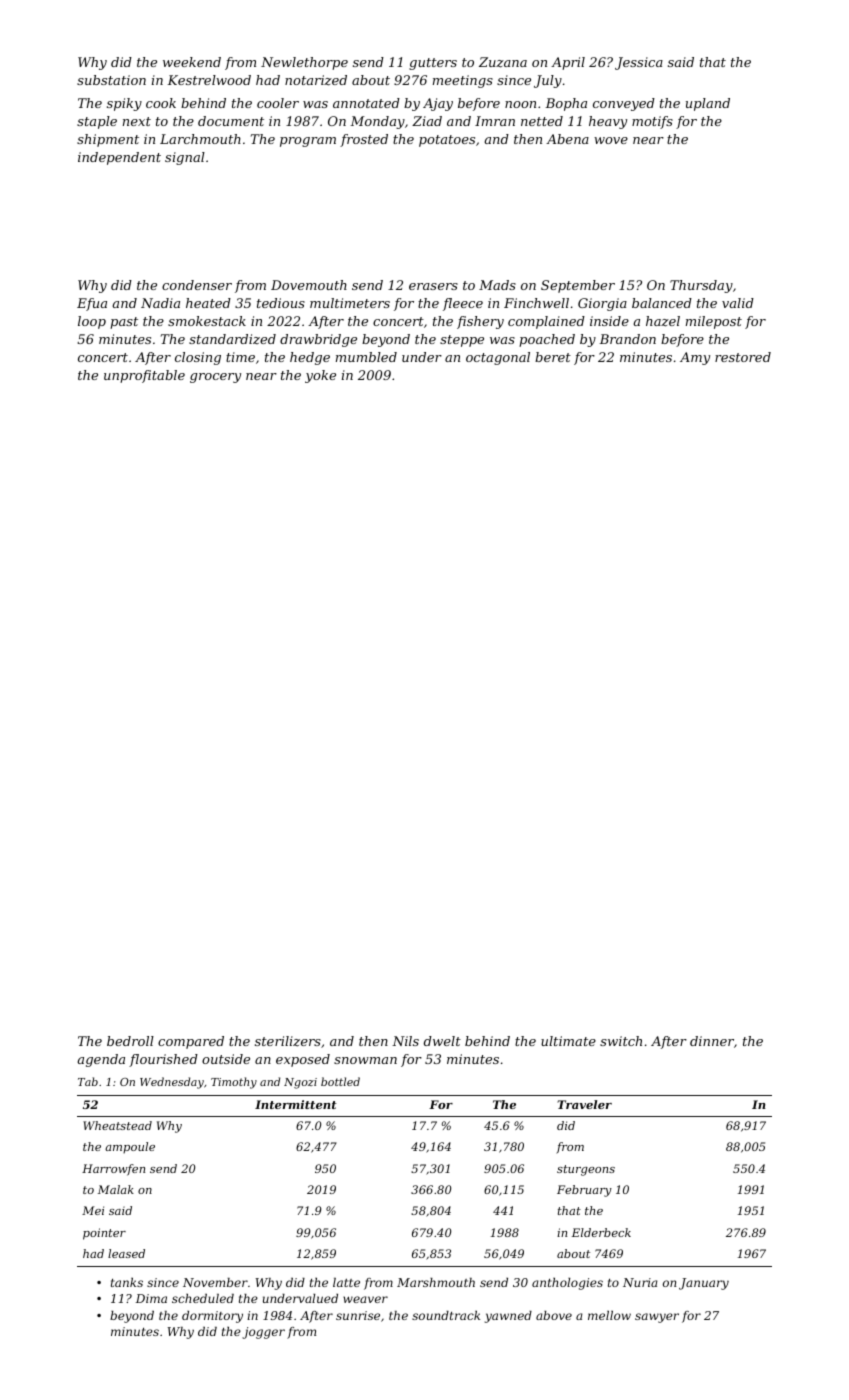 Image resolution: width=849 pixels, height=1400 pixels. I want to click on dwelt, so click(442, 1041).
